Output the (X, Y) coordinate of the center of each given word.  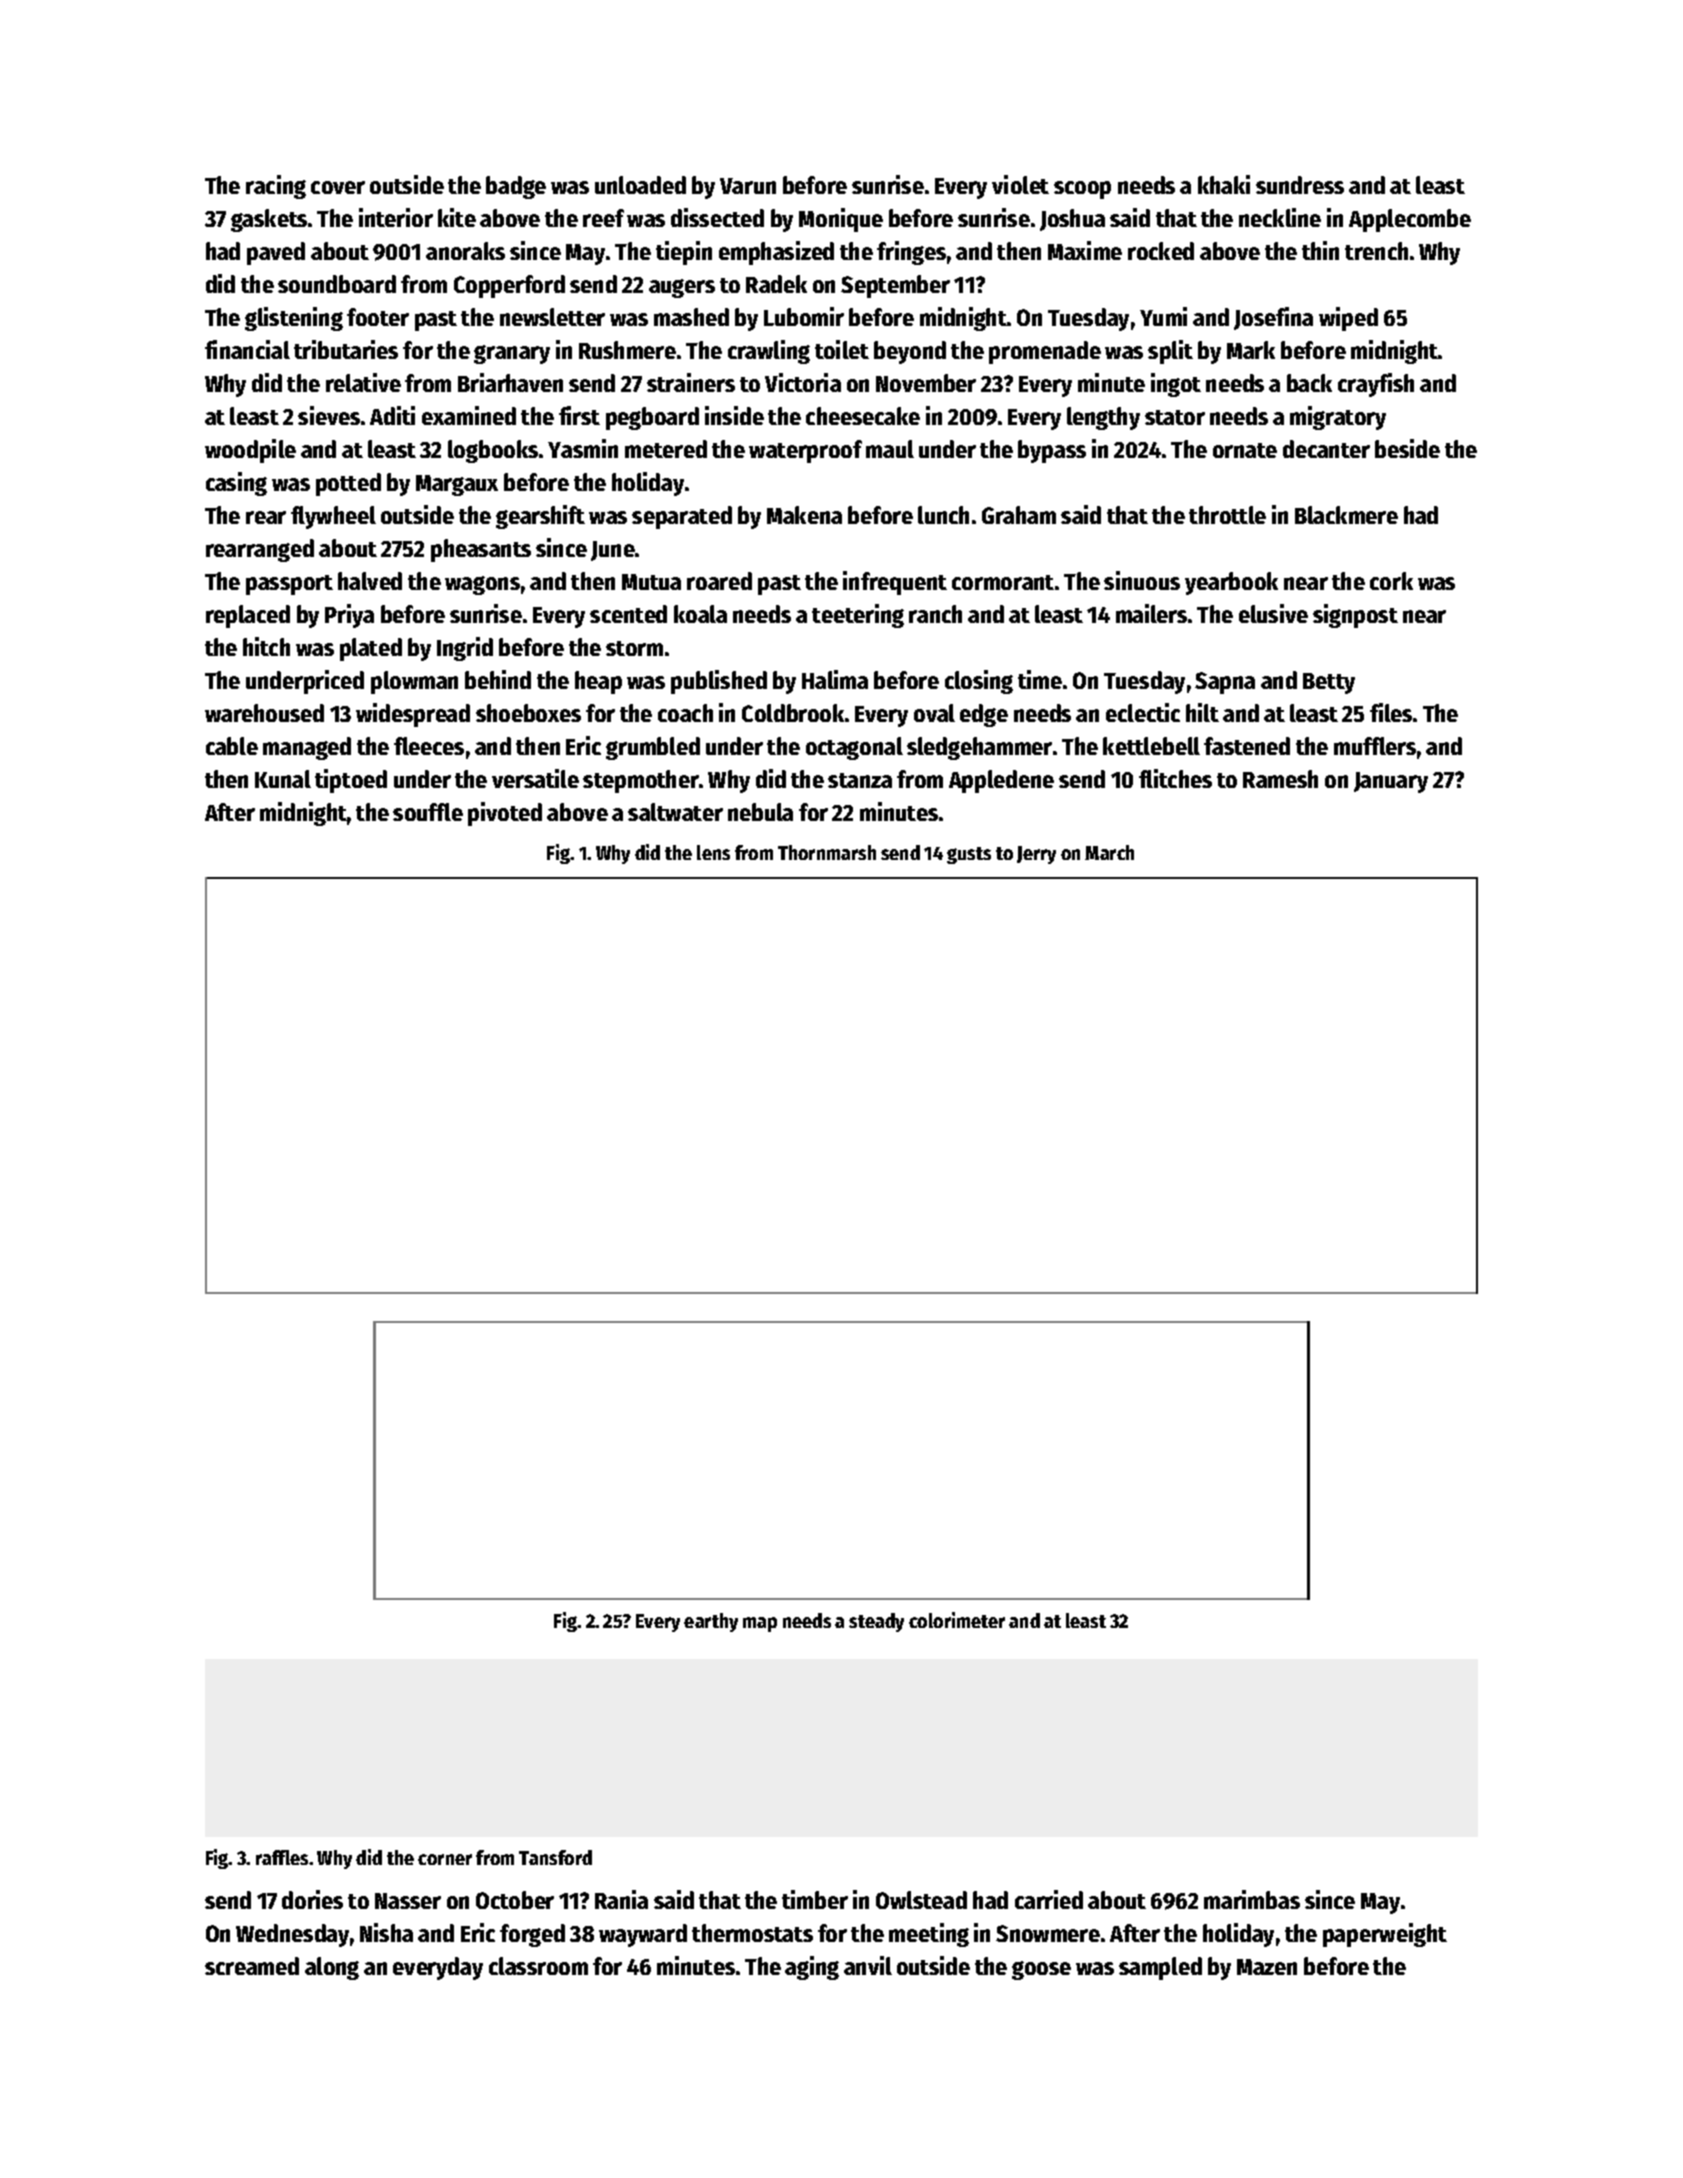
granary (512, 354)
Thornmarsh (827, 852)
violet (1020, 184)
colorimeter (957, 1620)
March (1109, 852)
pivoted (505, 814)
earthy (711, 1622)
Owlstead (921, 1900)
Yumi (1163, 316)
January (1391, 782)
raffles (283, 1857)
